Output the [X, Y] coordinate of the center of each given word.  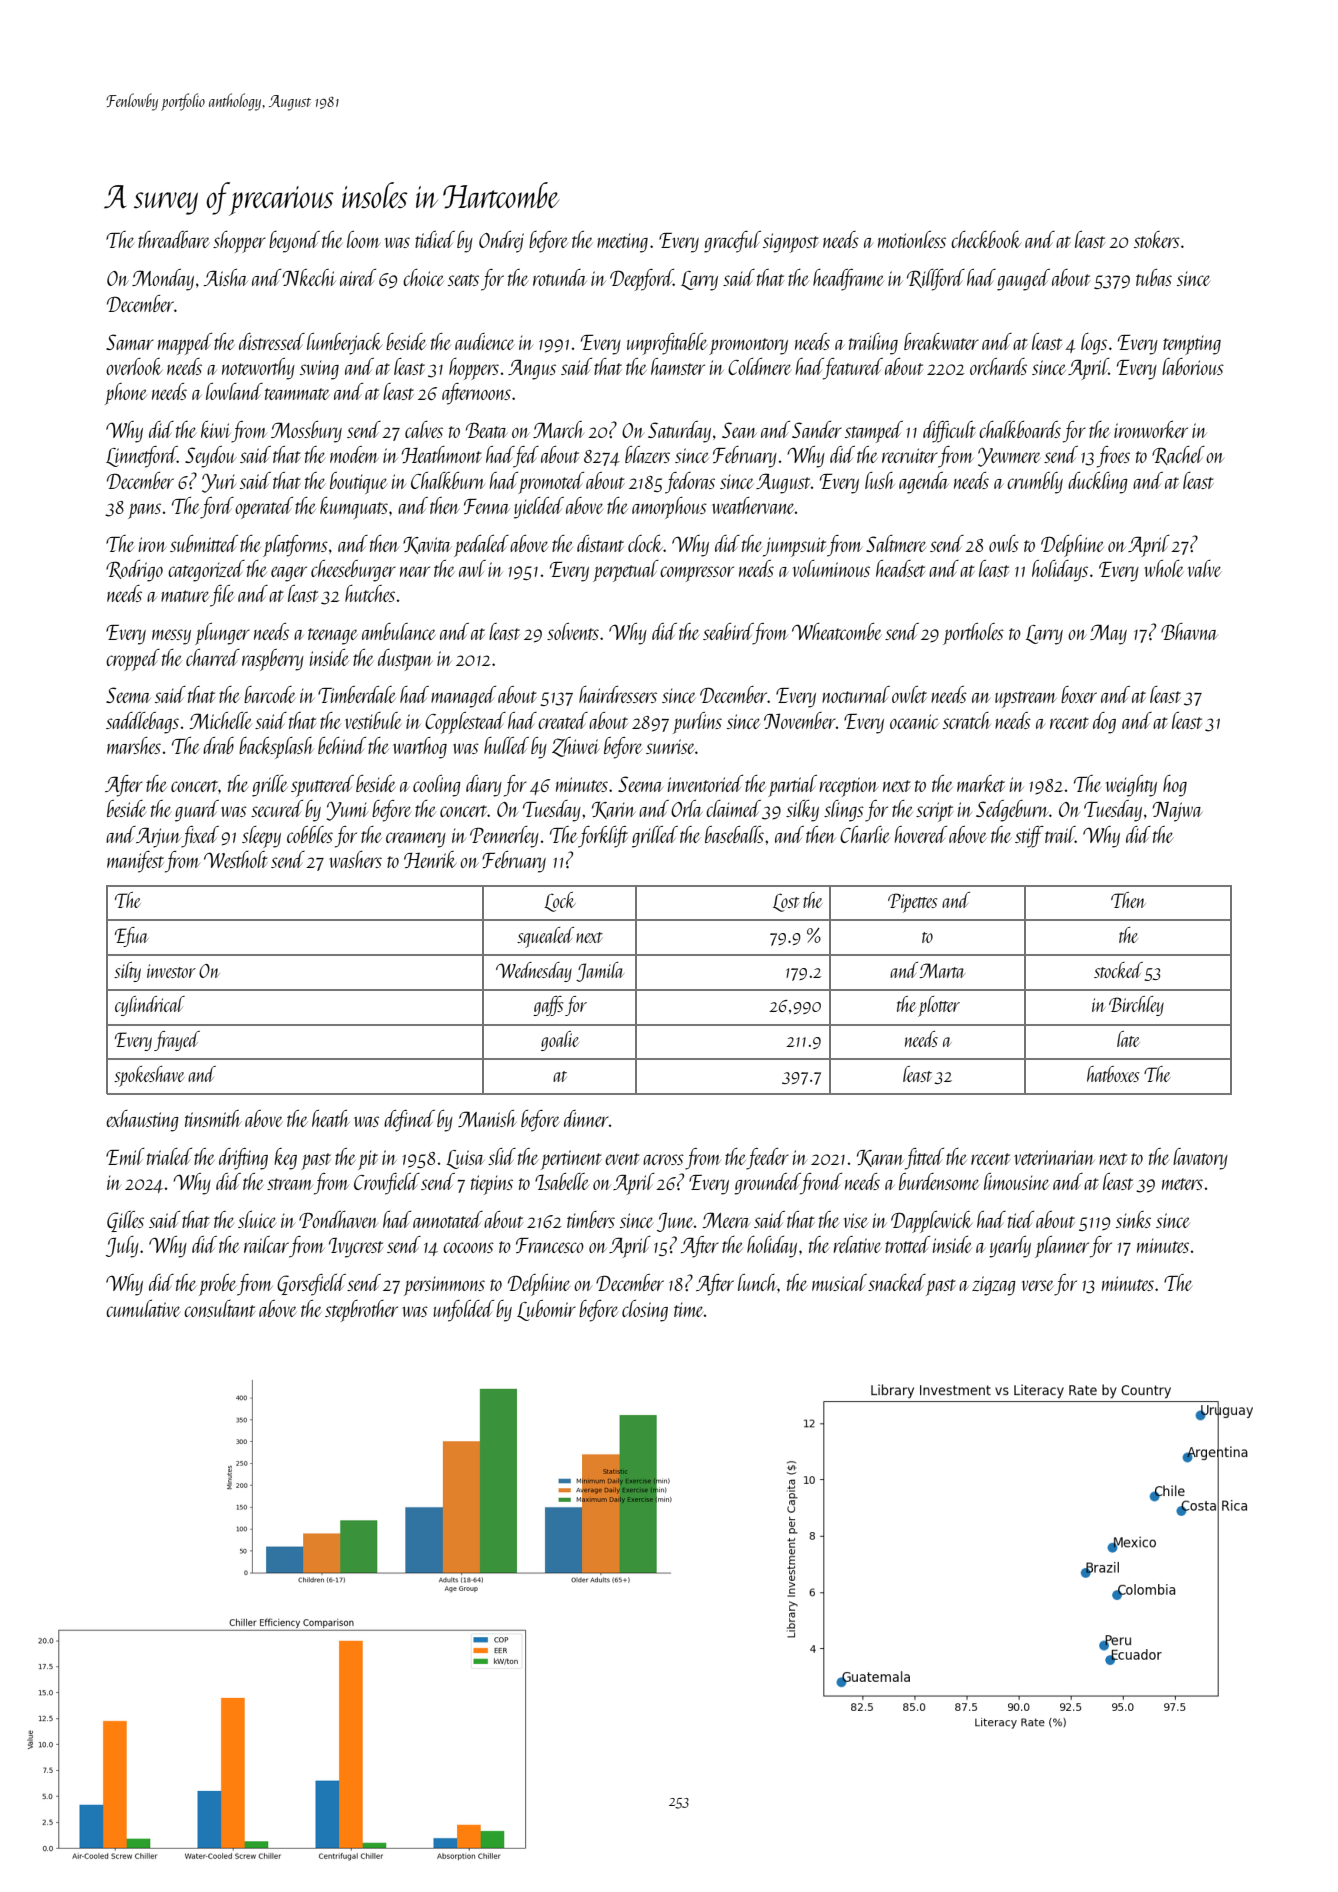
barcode [270, 694]
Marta [942, 970]
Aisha [226, 277]
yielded [539, 508]
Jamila [600, 972]
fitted [924, 1159]
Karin [613, 810]
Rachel [1178, 455]
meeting [622, 243]
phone [126, 394]
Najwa [1177, 812]
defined [409, 1121]
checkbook [986, 239]
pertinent [571, 1160]
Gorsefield [311, 1285]
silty [127, 972]
